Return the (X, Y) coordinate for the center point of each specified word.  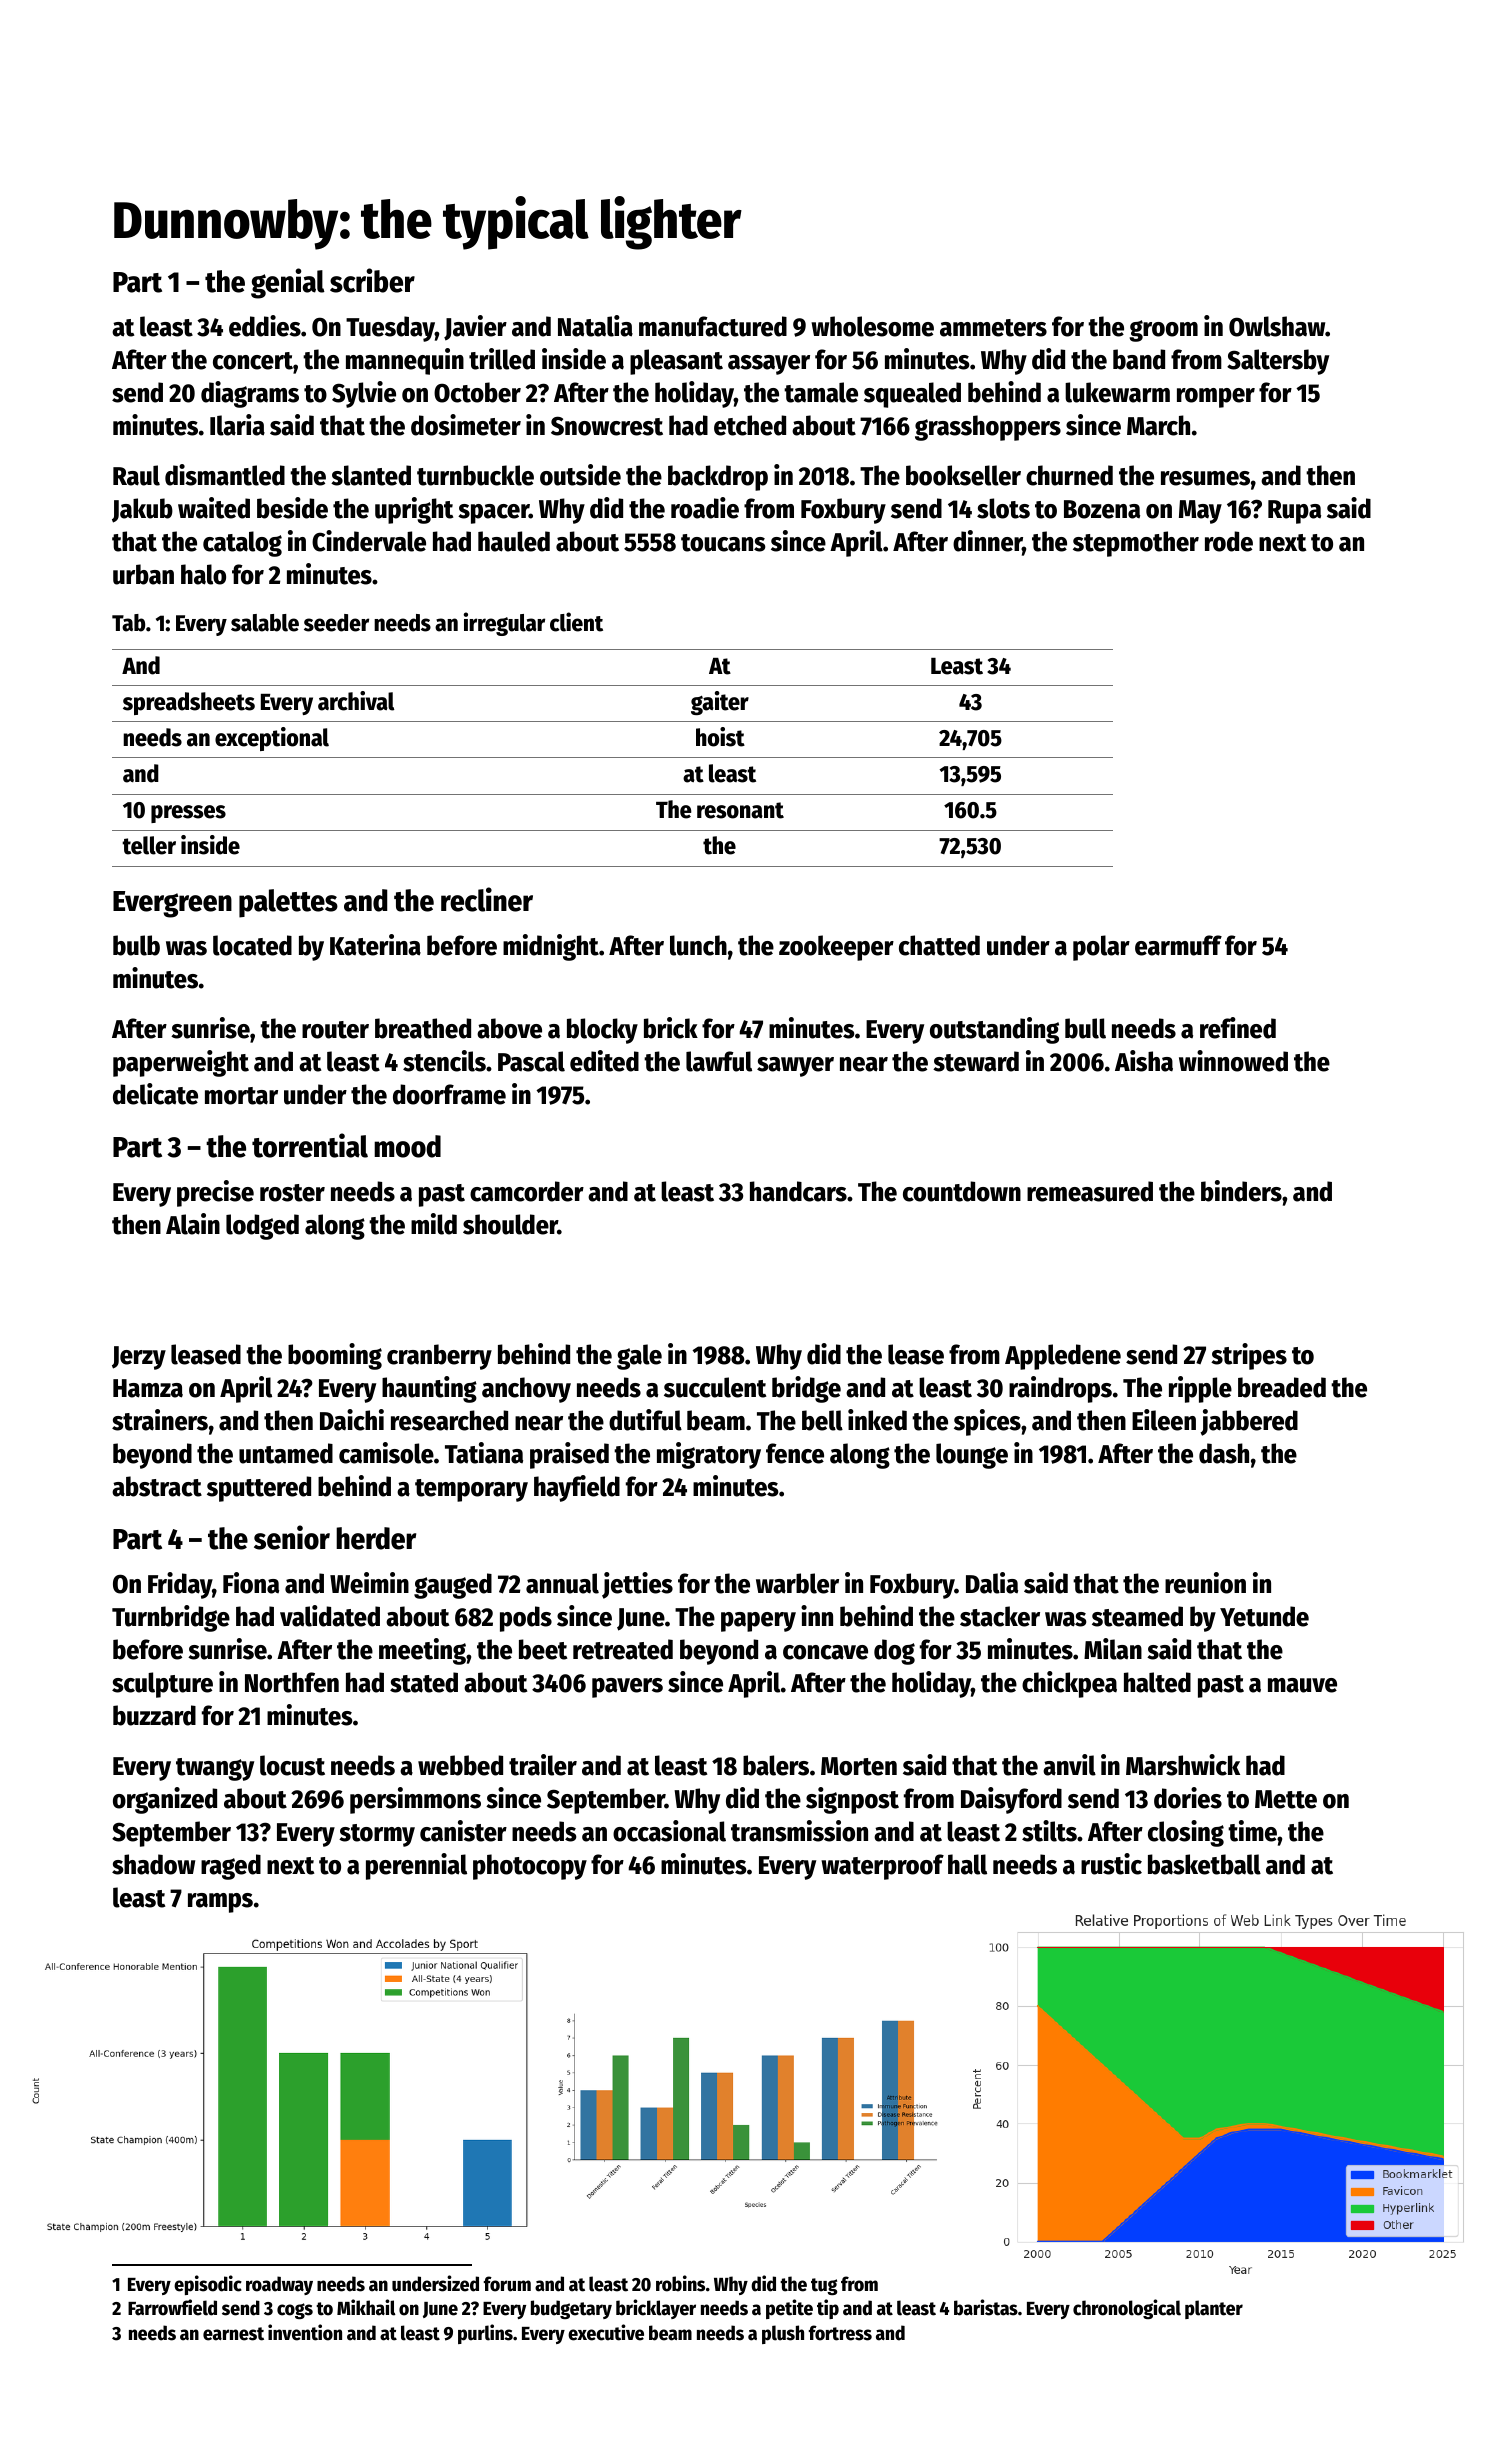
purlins (485, 2334)
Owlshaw (1277, 326)
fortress (840, 2333)
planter (1214, 2309)
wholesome (872, 326)
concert (253, 361)
